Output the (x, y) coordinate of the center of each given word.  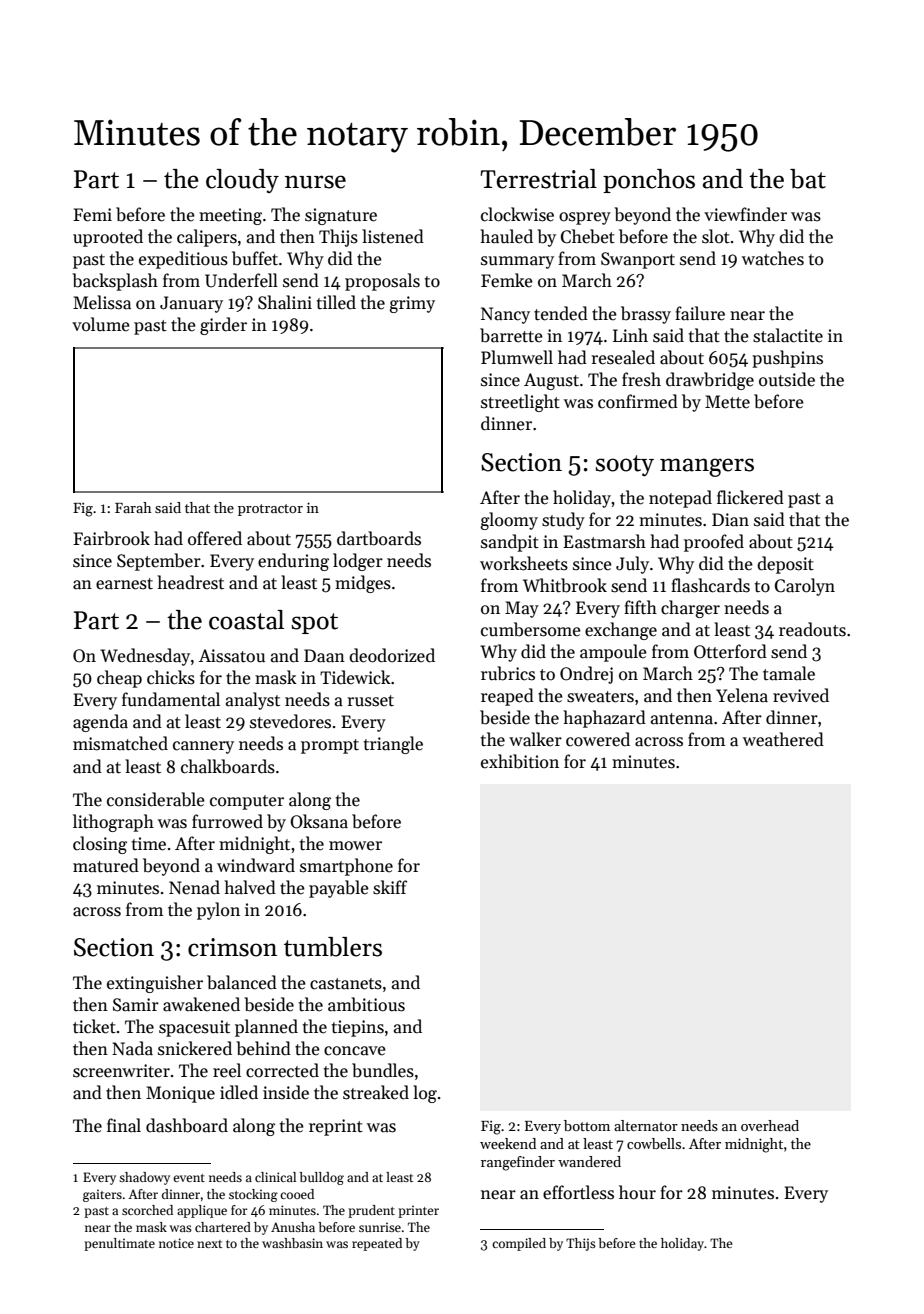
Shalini (285, 302)
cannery (203, 747)
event (189, 1178)
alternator (646, 1125)
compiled (519, 1244)
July (632, 565)
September (159, 562)
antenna (682, 719)
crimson (232, 947)
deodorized (392, 655)
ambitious (366, 1004)
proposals (382, 282)
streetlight (520, 403)
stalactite (788, 335)
